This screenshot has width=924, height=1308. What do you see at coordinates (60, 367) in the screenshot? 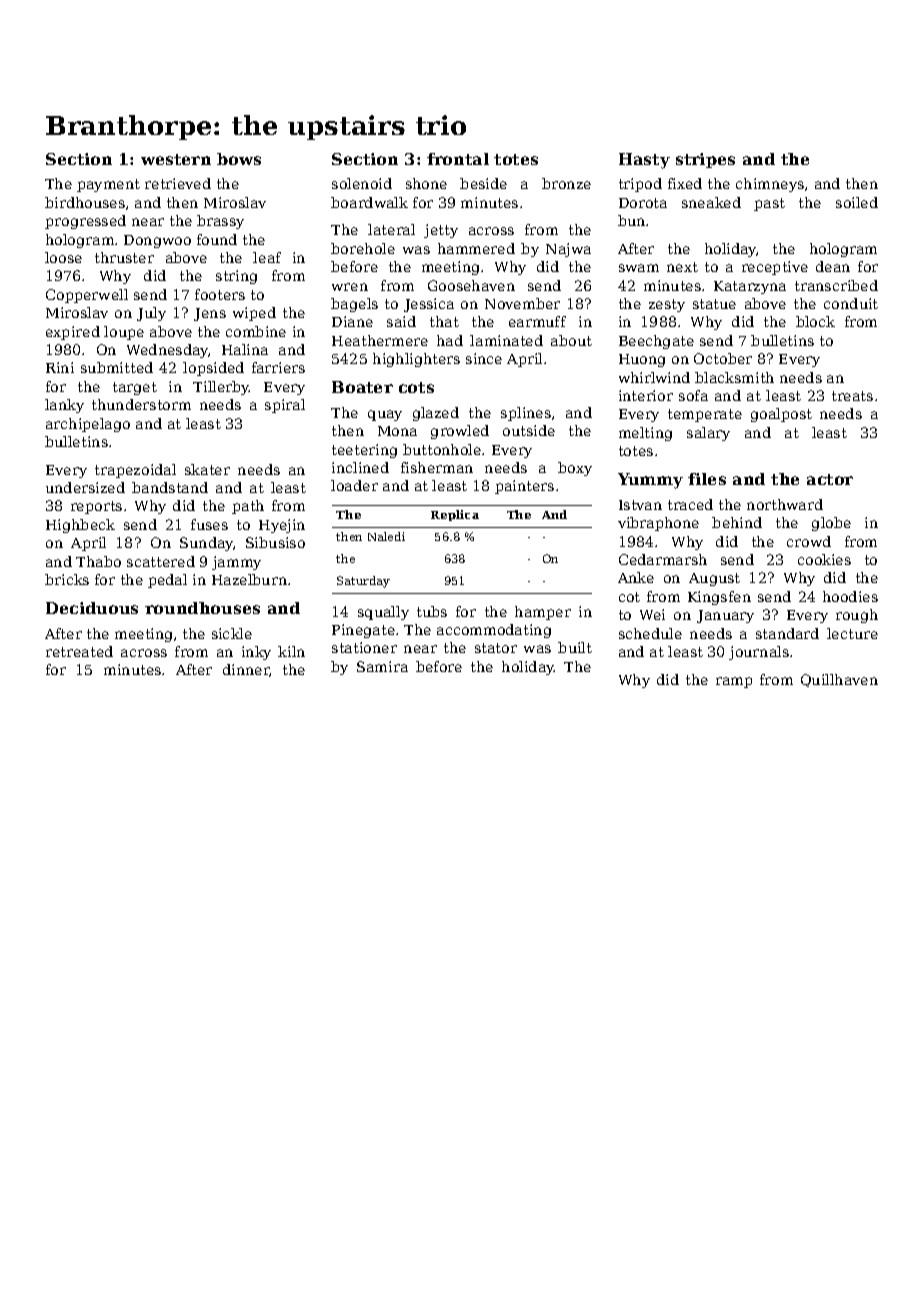
I see `Rini` at bounding box center [60, 367].
